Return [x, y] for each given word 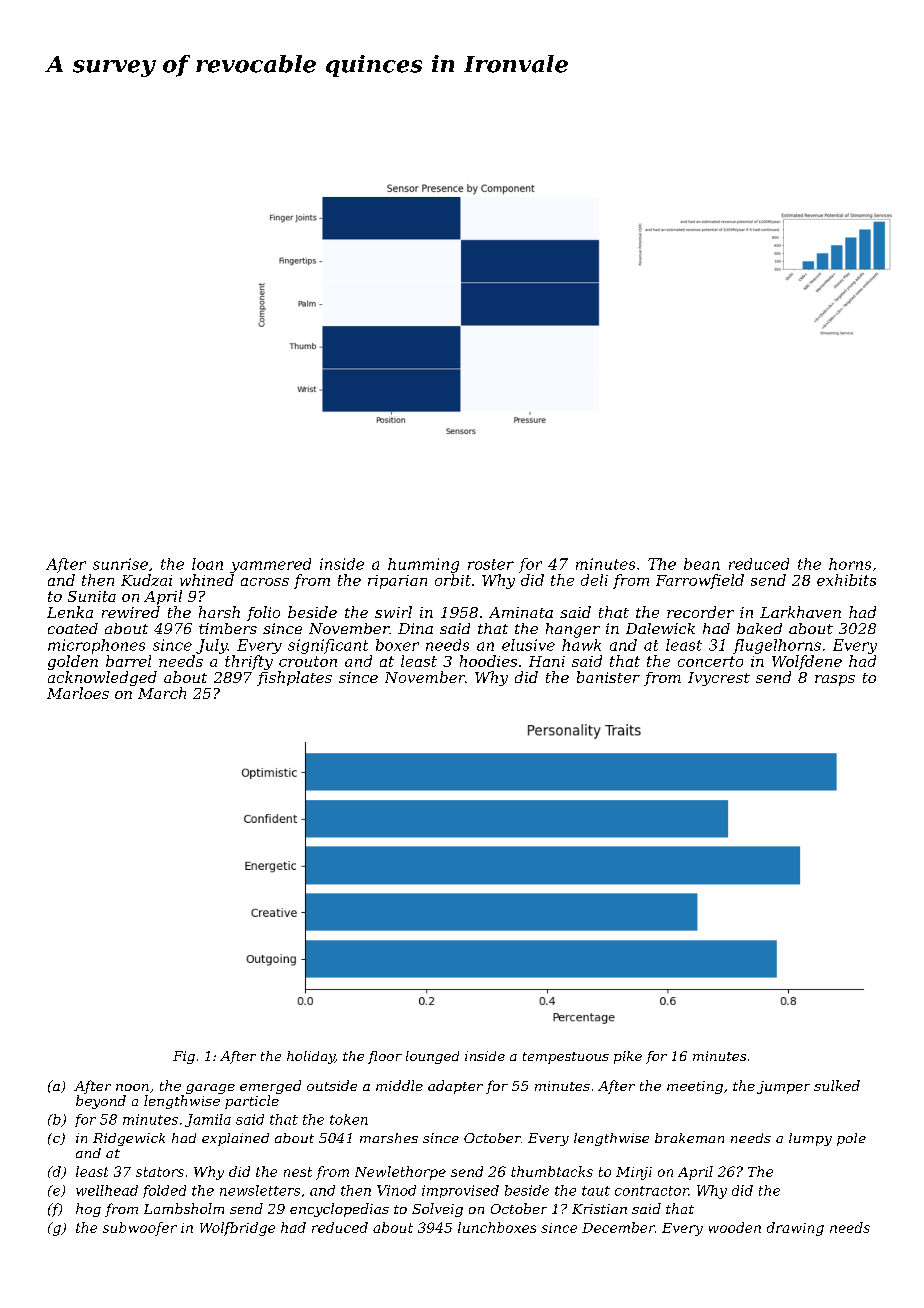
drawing [795, 1229]
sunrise [120, 564]
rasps [835, 680]
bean [702, 564]
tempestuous [566, 1058]
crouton [308, 661]
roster [491, 564]
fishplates [294, 678]
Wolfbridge [237, 1229]
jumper [783, 1087]
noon [132, 1087]
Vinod [396, 1190]
